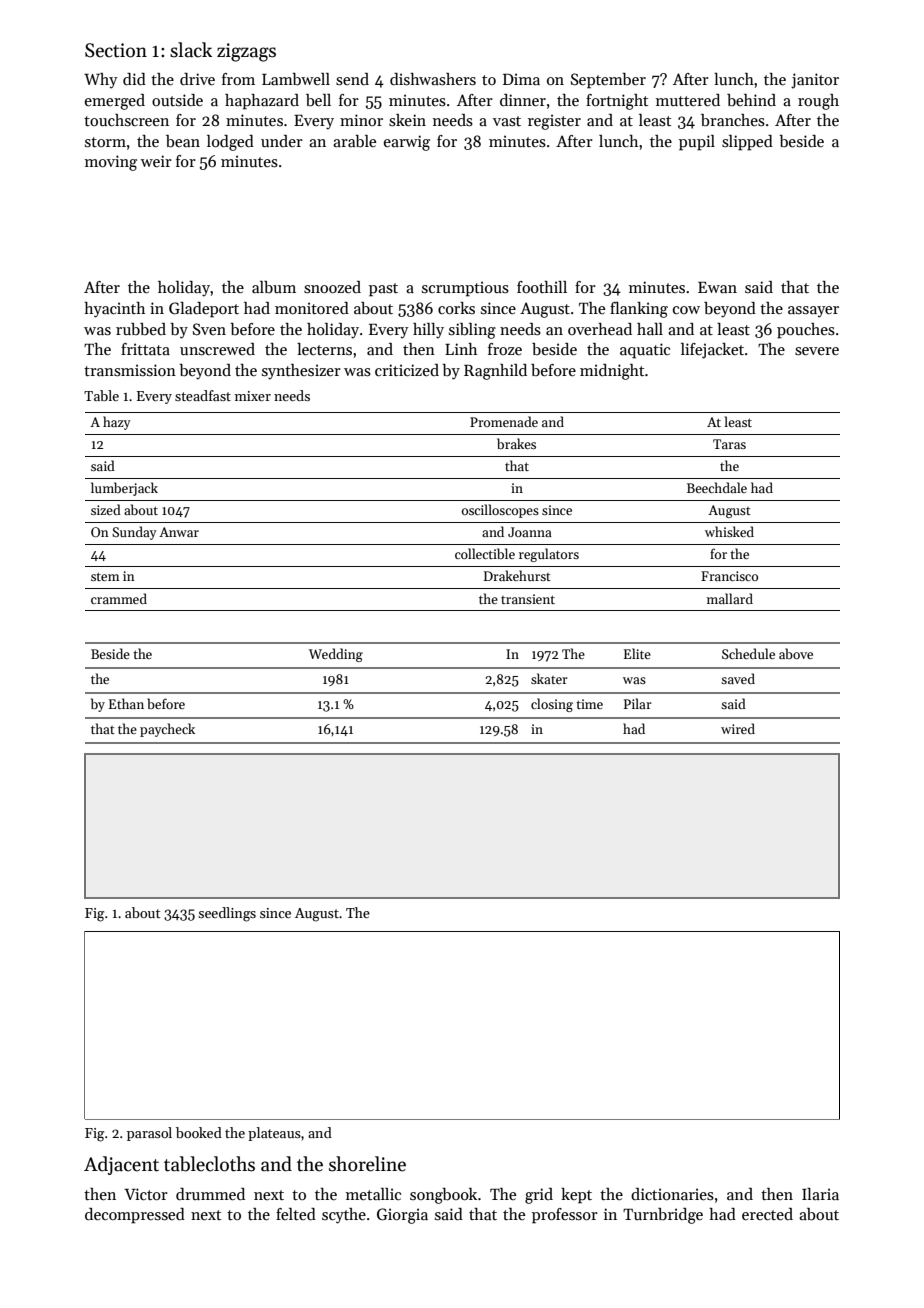 This image has width=924, height=1308. I want to click on stem, so click(105, 576).
